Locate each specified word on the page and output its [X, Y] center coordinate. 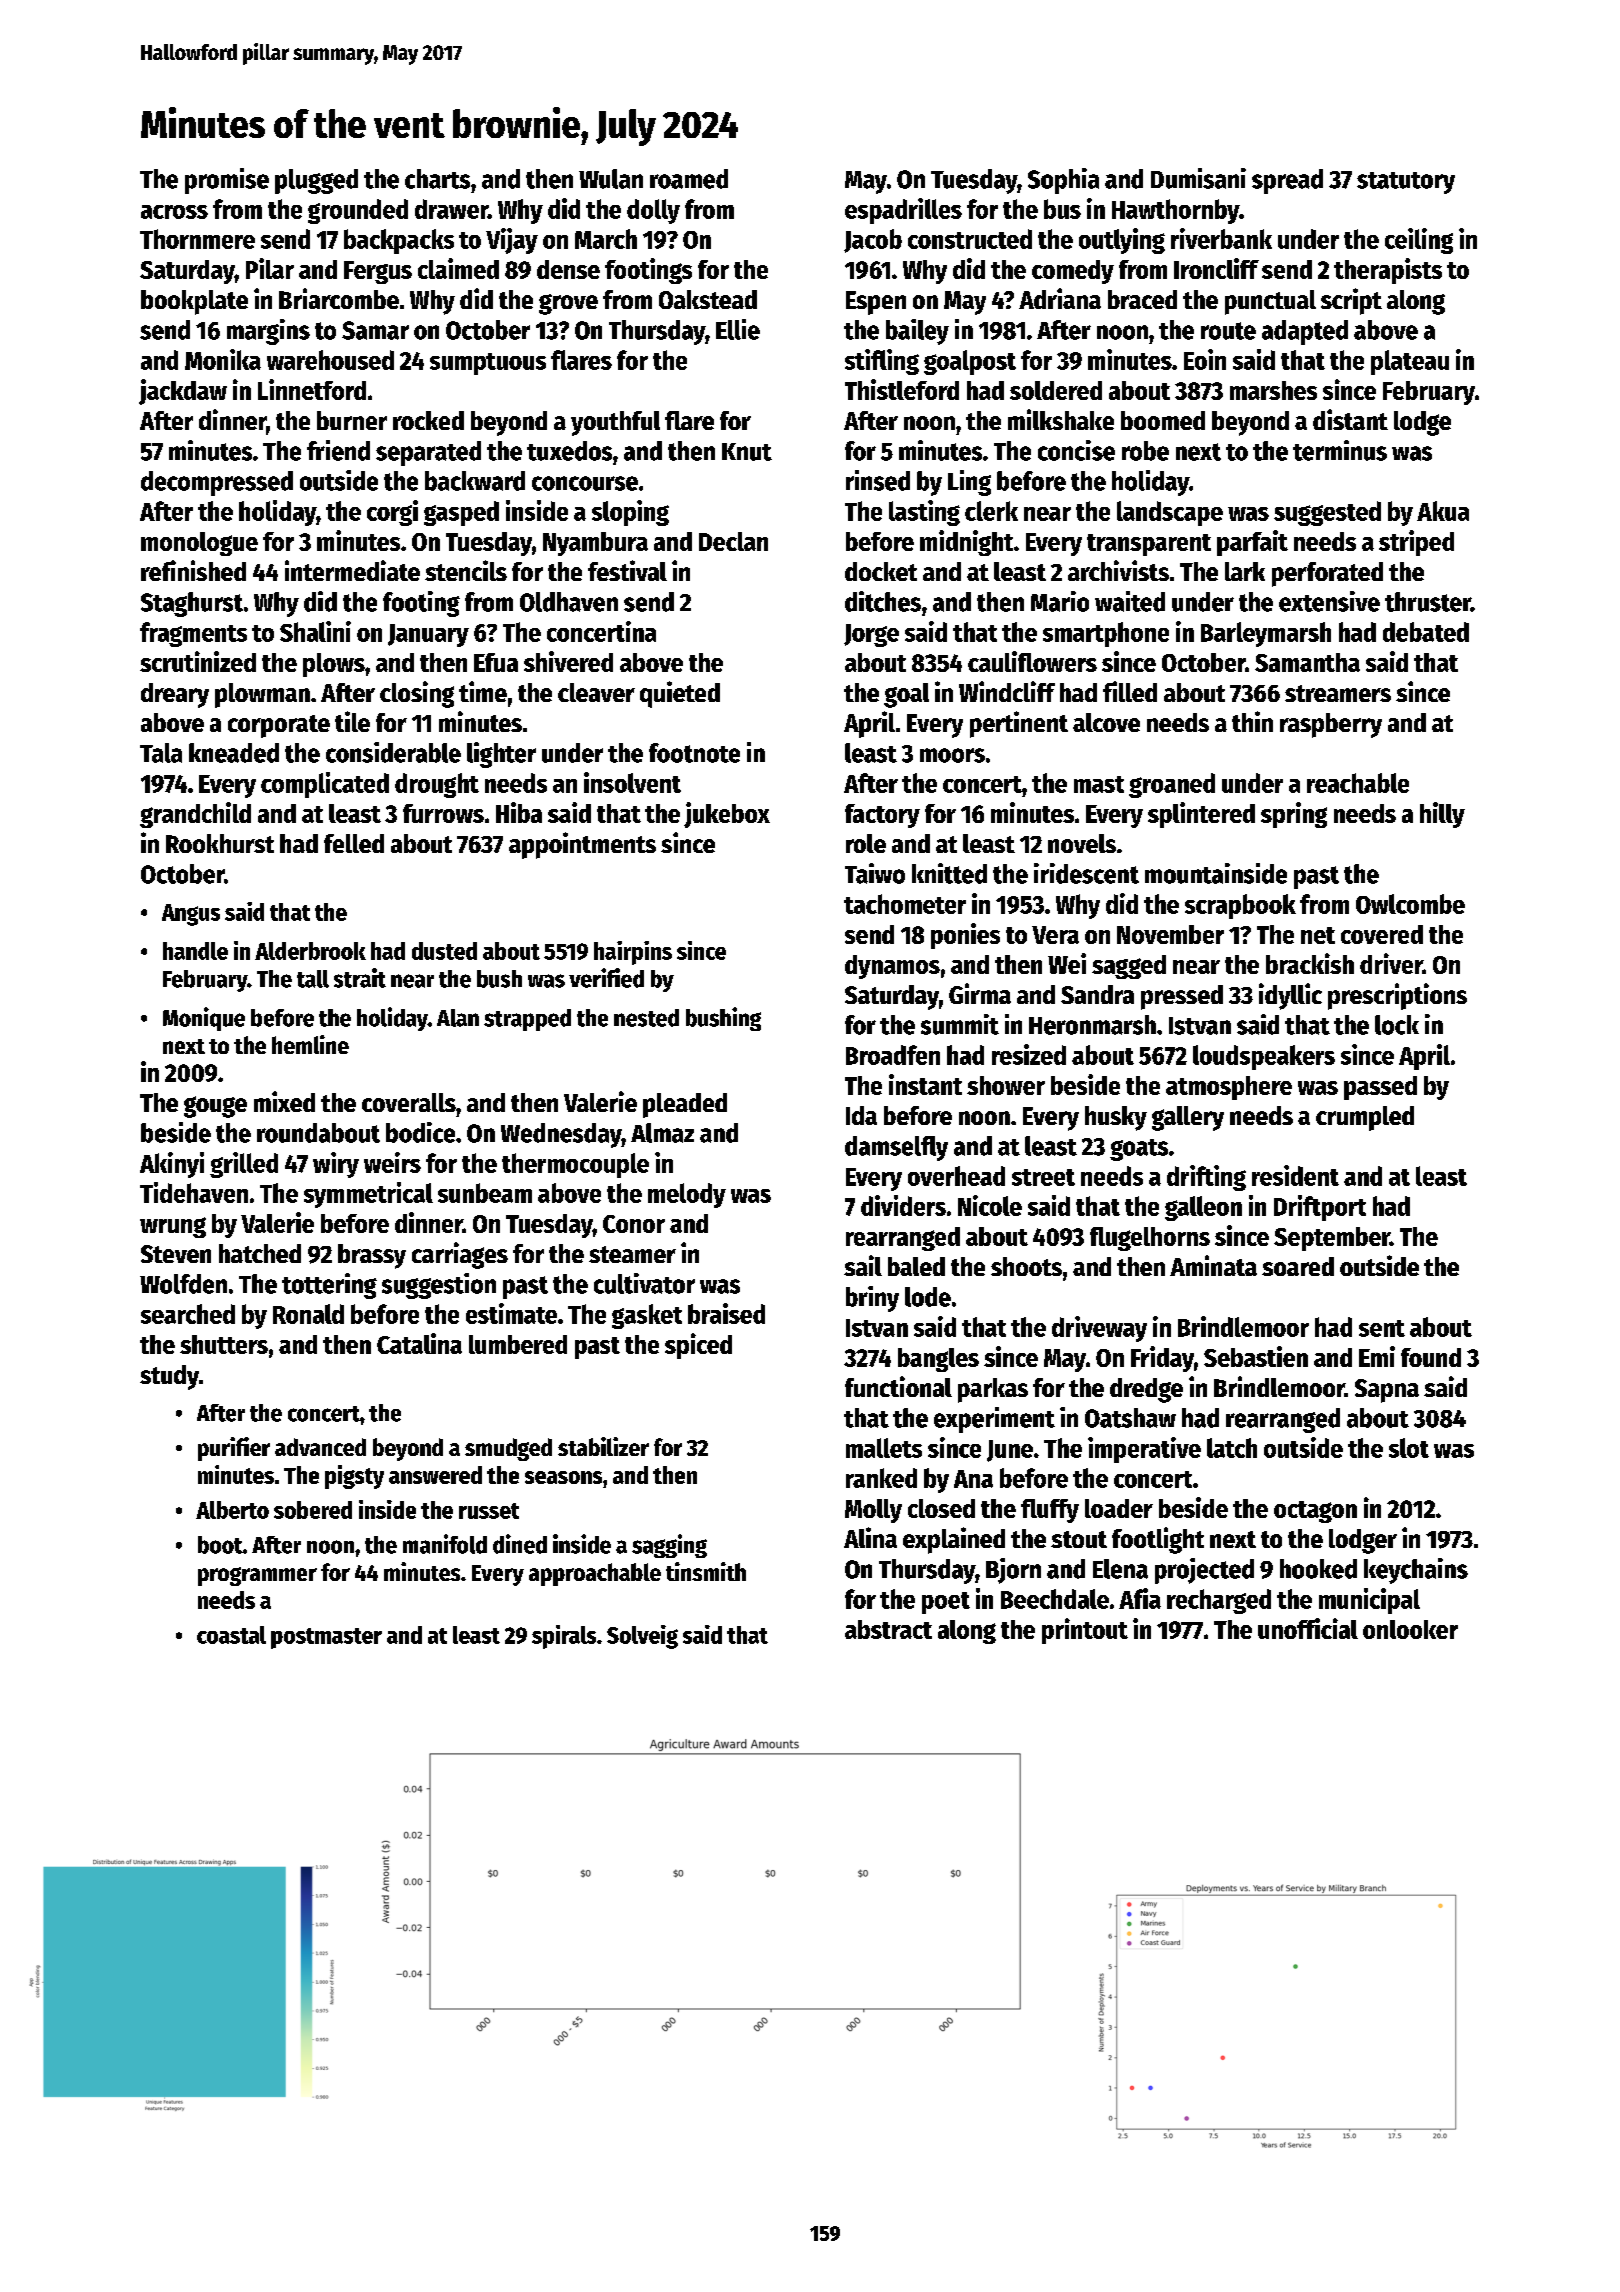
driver [1391, 963]
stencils [466, 570]
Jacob [873, 241]
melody [687, 1195]
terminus [1340, 450]
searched [188, 1314]
